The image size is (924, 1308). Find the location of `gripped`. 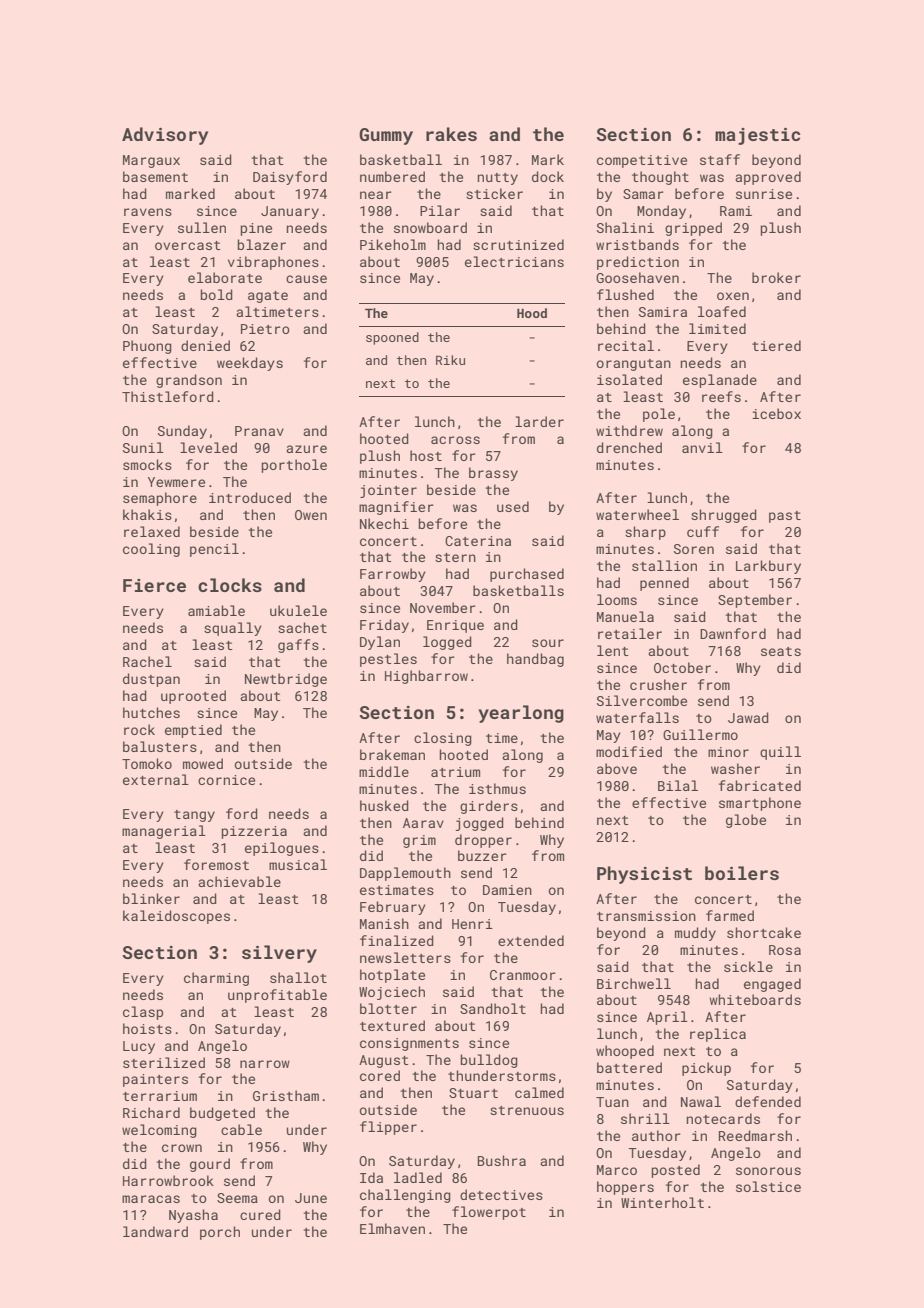

gripped is located at coordinates (693, 229).
